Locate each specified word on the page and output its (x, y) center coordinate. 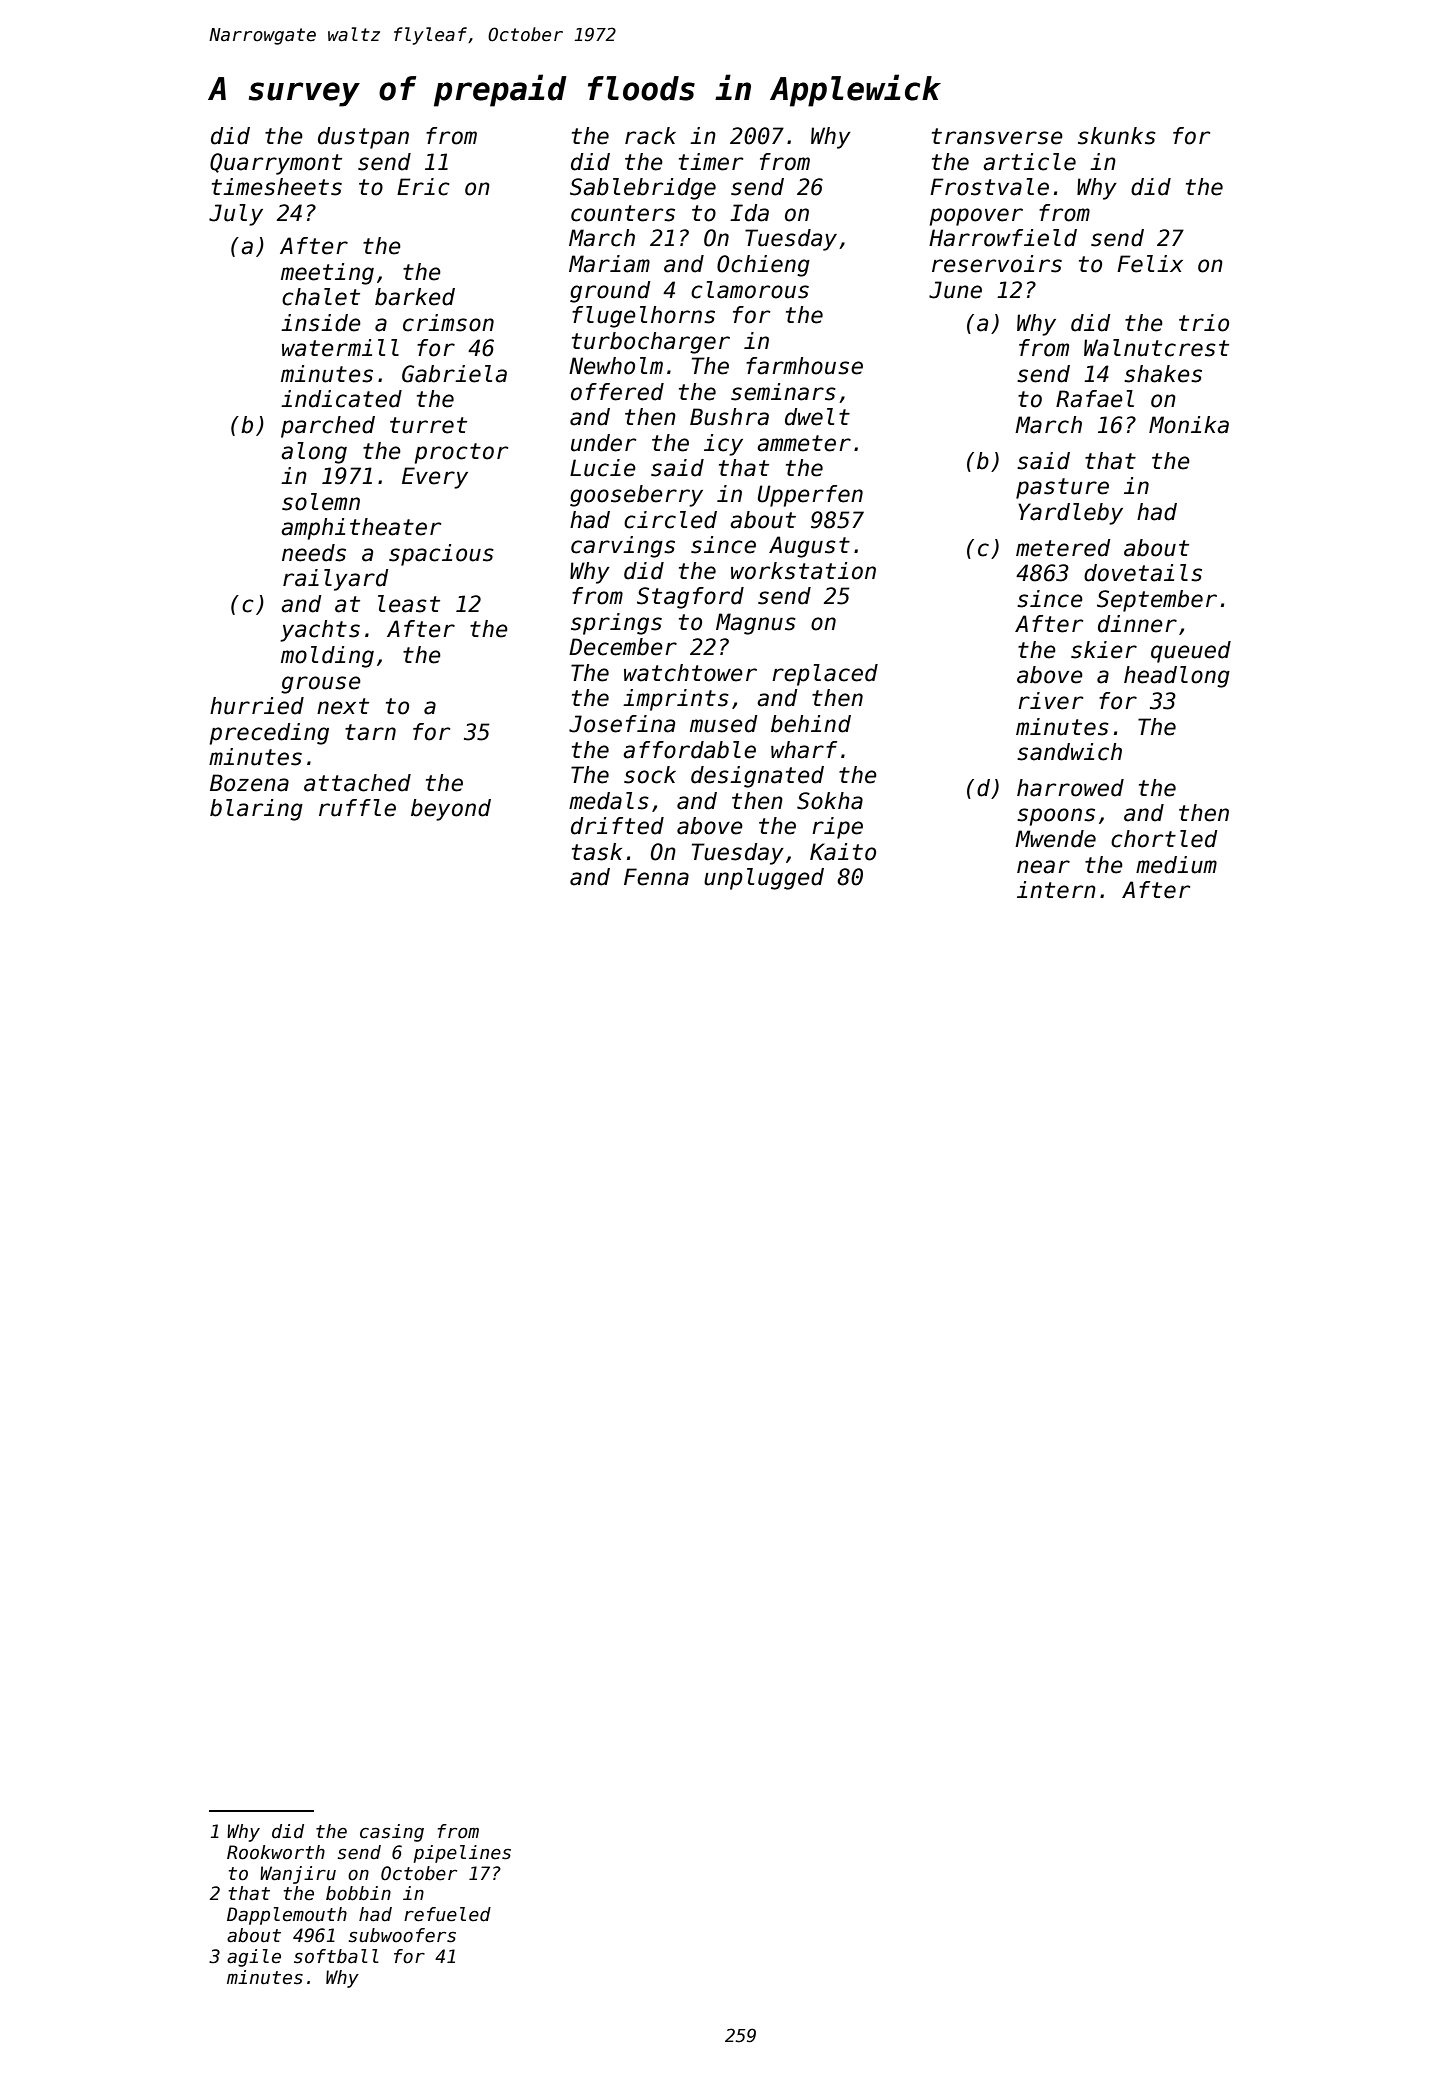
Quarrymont (276, 164)
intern (1056, 890)
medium (1176, 865)
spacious (441, 555)
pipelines (462, 1854)
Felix (1150, 264)
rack (650, 136)
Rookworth (276, 1852)
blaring (256, 810)
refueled (447, 1914)
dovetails (1143, 573)
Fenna (656, 877)
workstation (803, 571)
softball (336, 1956)
